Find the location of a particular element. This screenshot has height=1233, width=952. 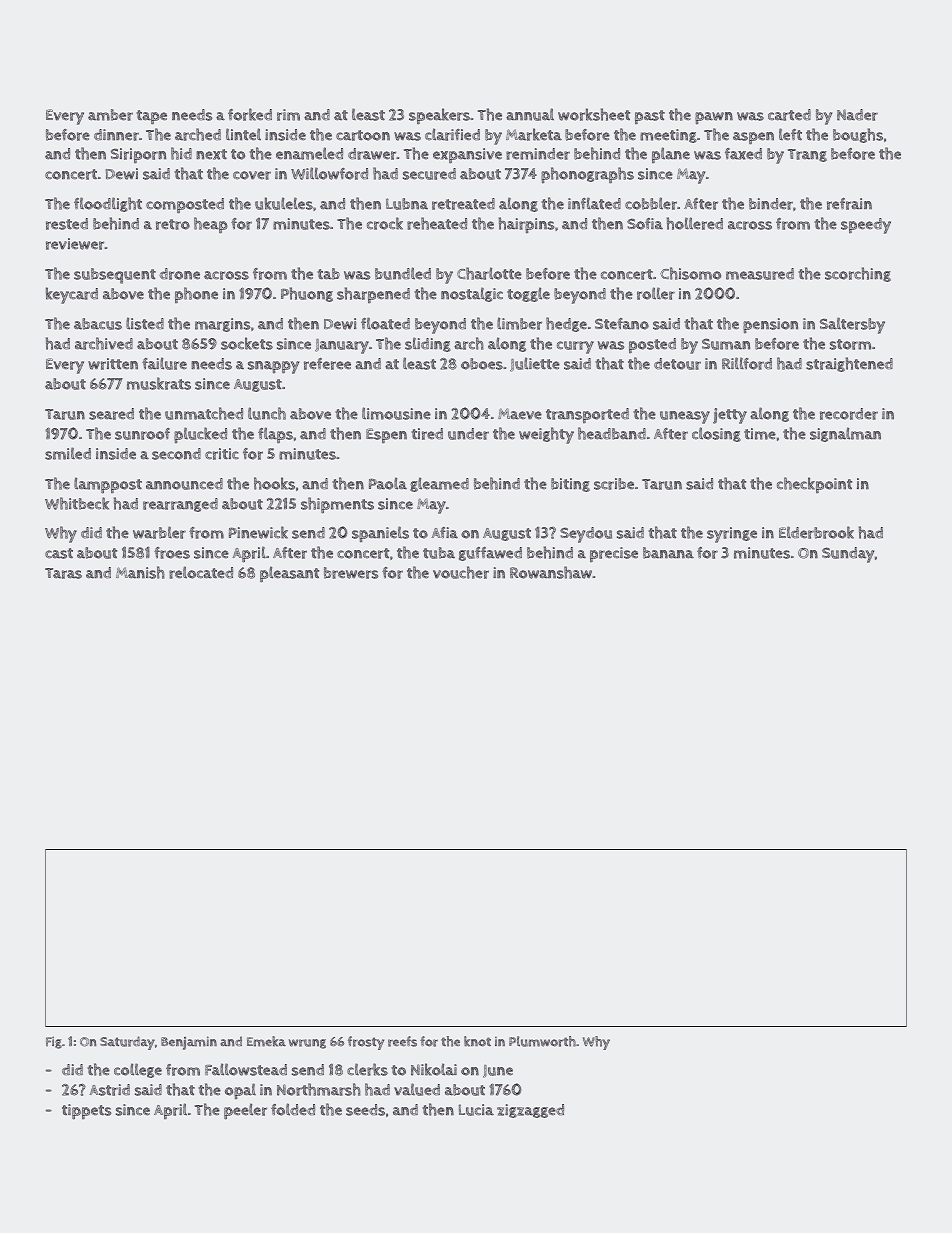

speedy is located at coordinates (866, 226).
